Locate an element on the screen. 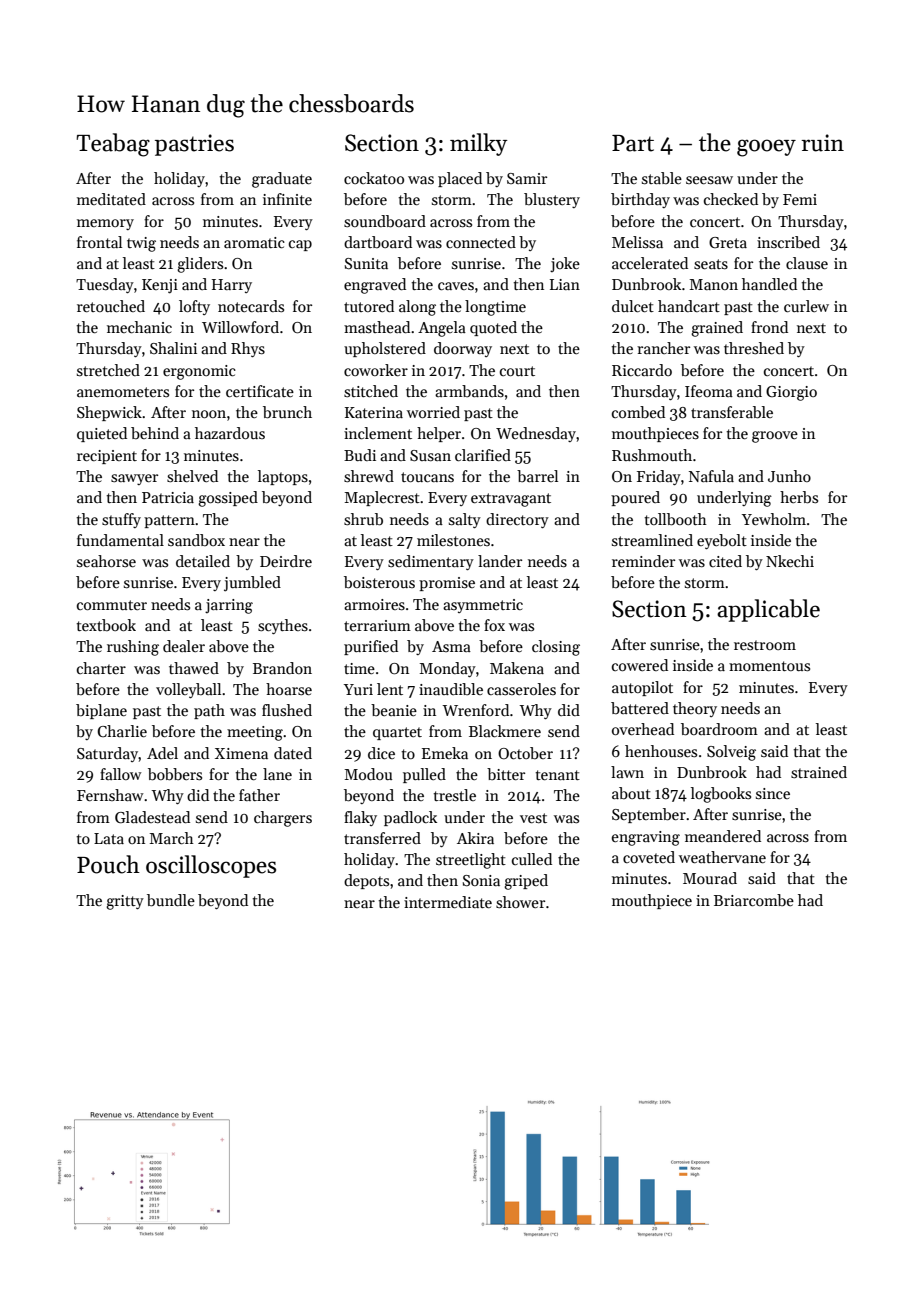 Image resolution: width=924 pixels, height=1308 pixels. Maplecrest is located at coordinates (382, 498).
